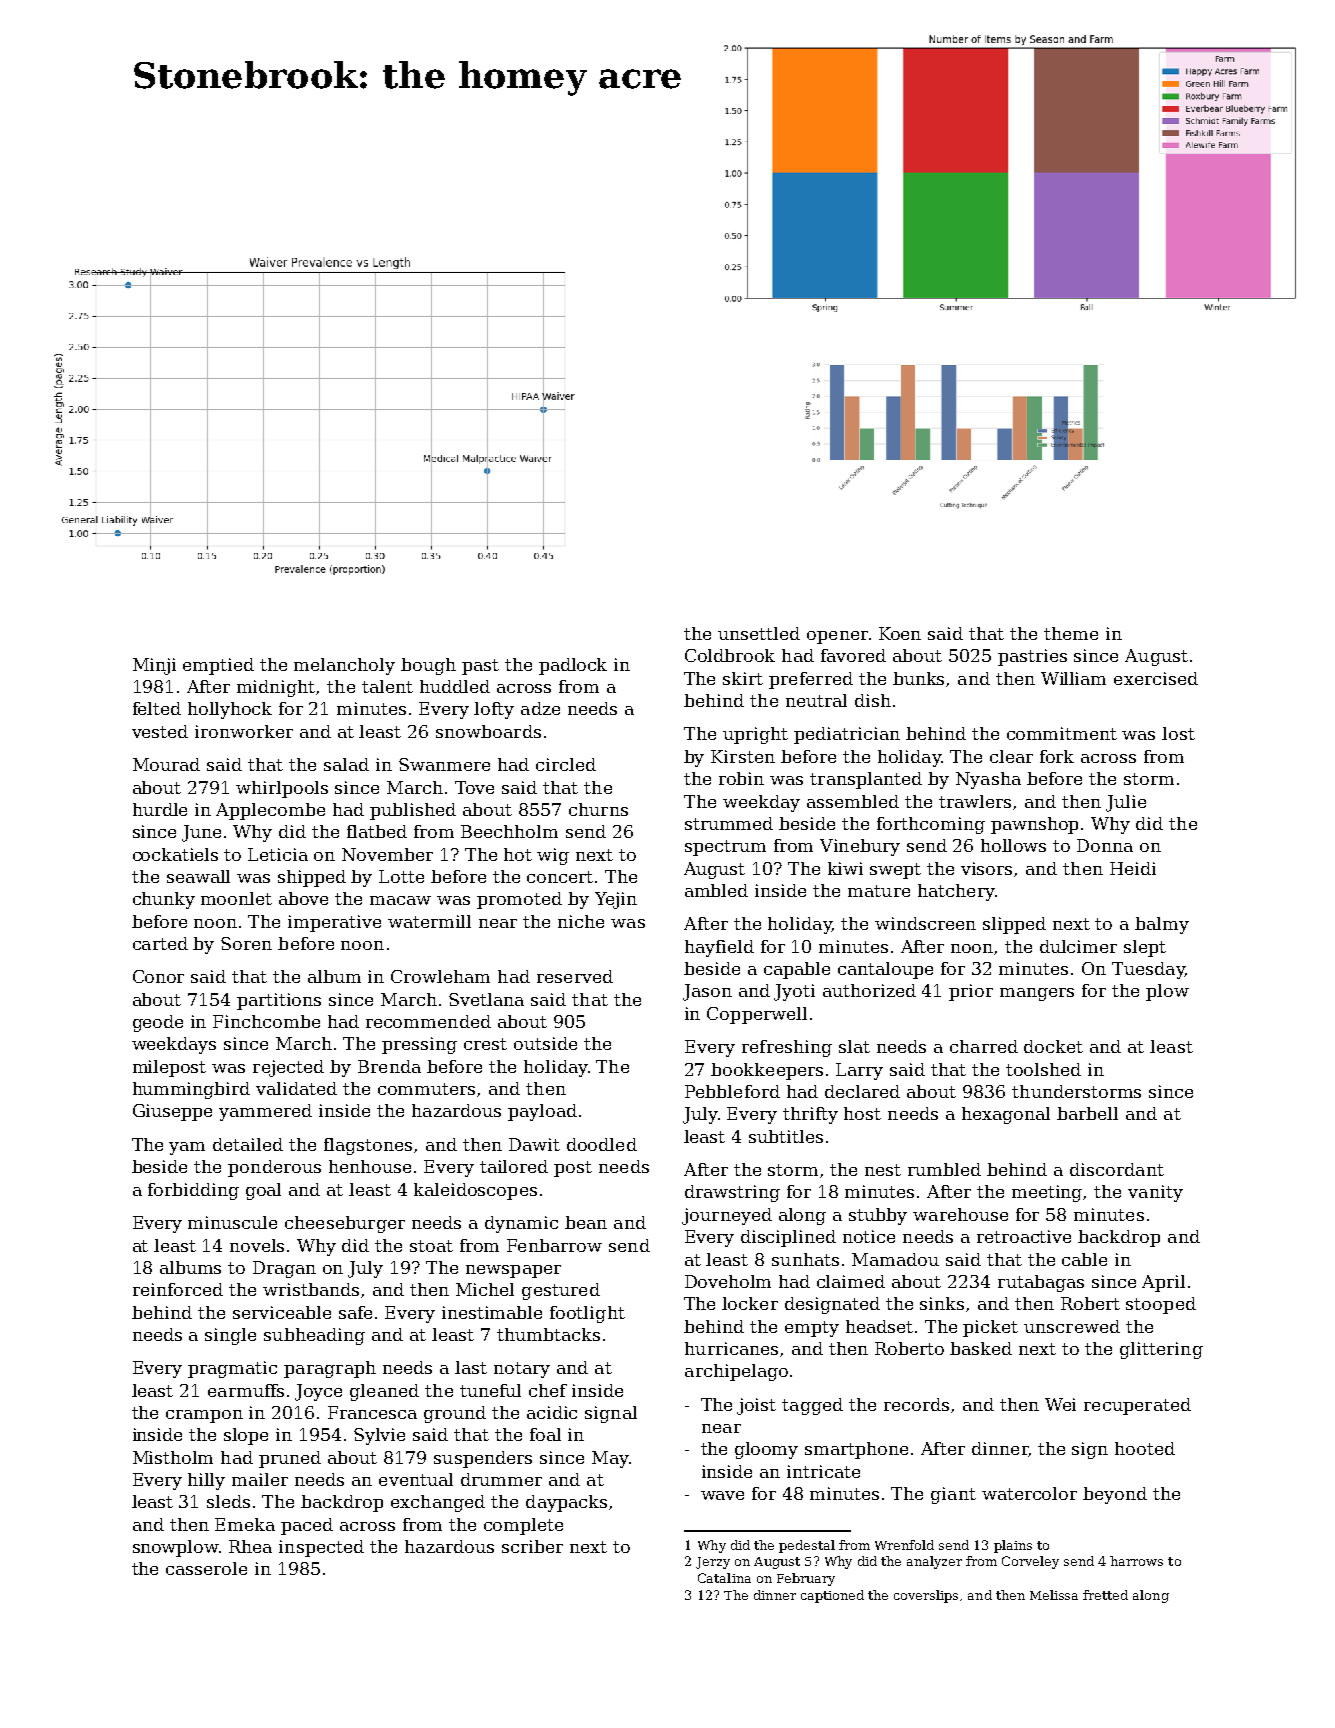 The image size is (1335, 1728). I want to click on inspected, so click(321, 1548).
